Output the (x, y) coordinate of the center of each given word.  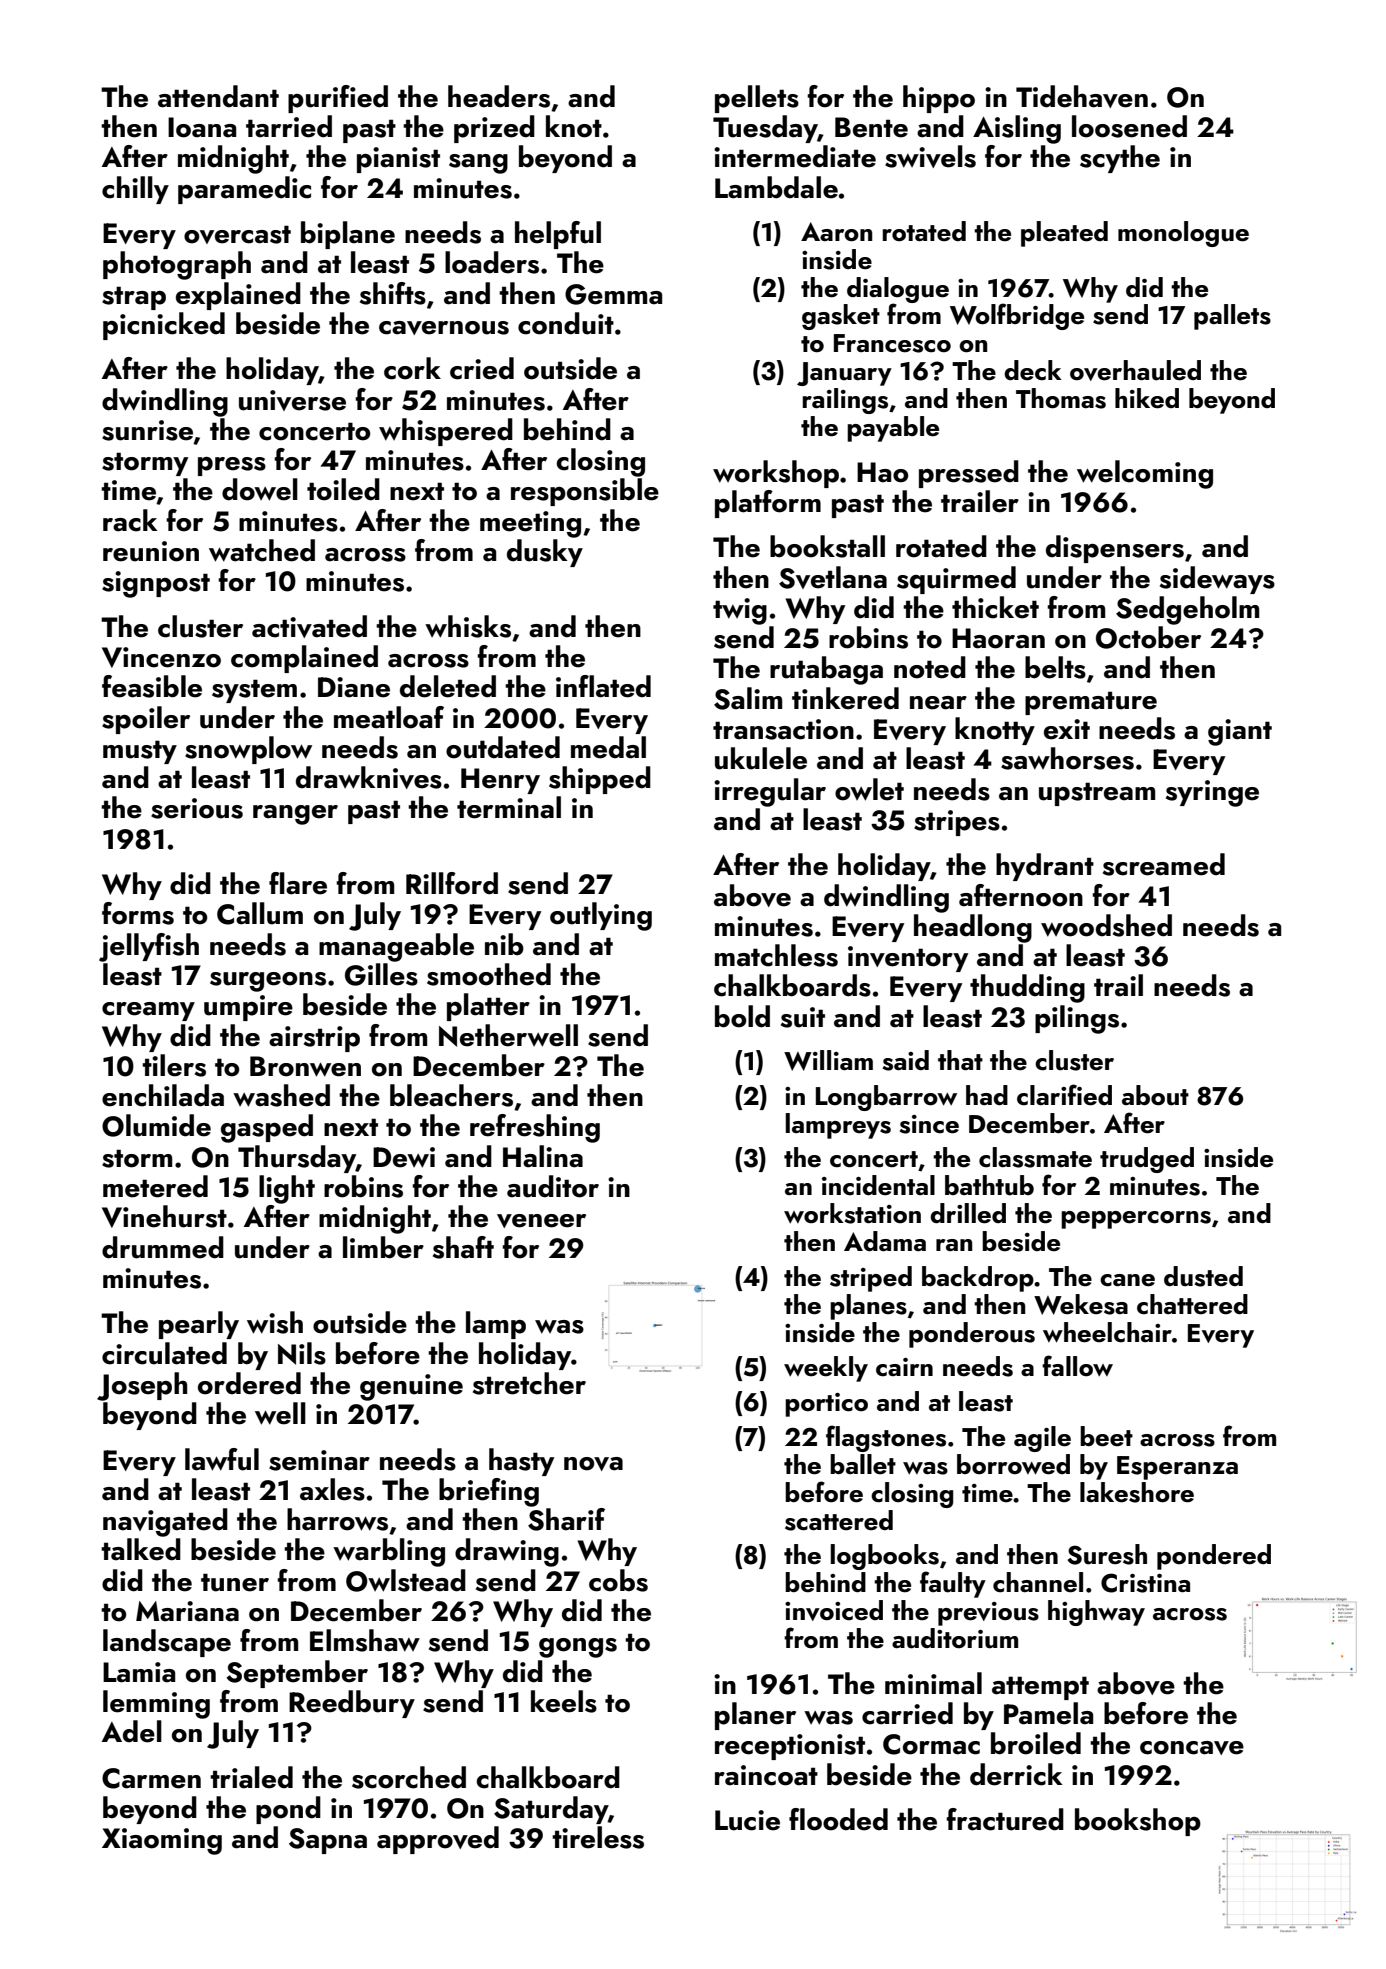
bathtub (989, 1185)
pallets (1232, 317)
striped (871, 1279)
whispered (446, 432)
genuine (411, 1387)
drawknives (369, 777)
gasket (841, 317)
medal (608, 747)
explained (238, 296)
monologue (1183, 234)
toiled (343, 489)
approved (438, 1840)
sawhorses (1067, 758)
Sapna (328, 1841)
